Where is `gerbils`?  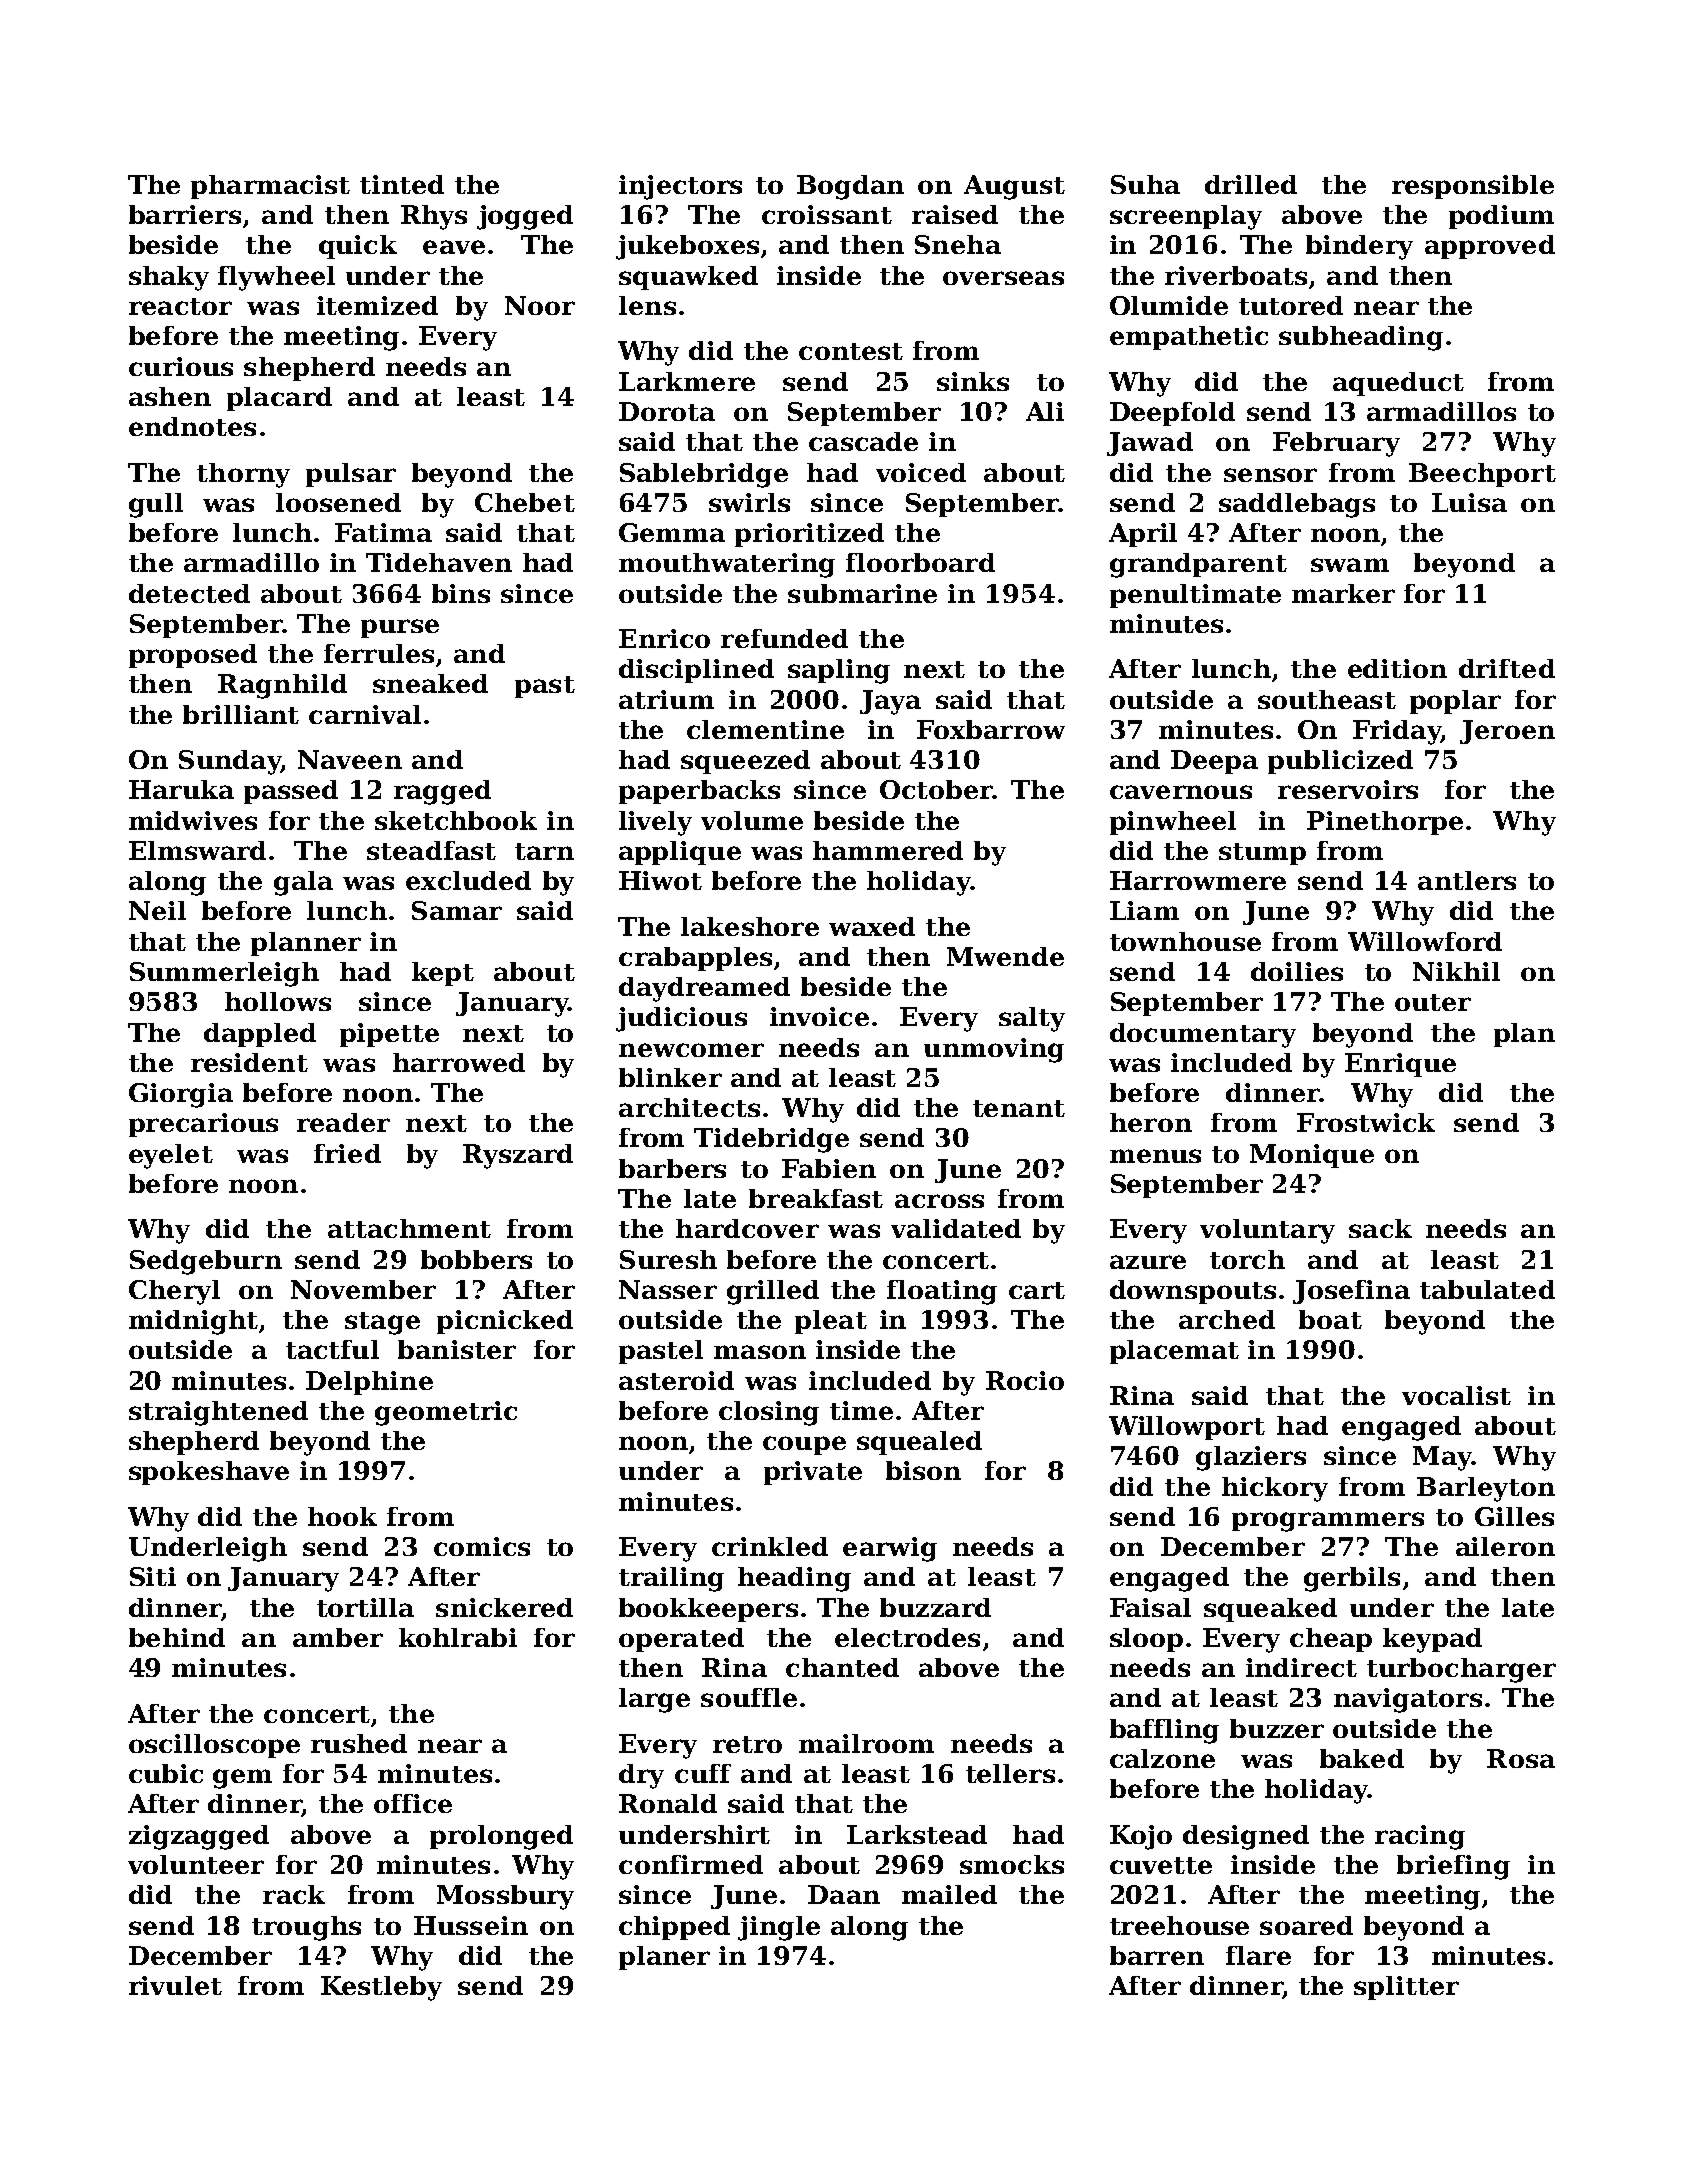 gerbils is located at coordinates (1352, 1579).
